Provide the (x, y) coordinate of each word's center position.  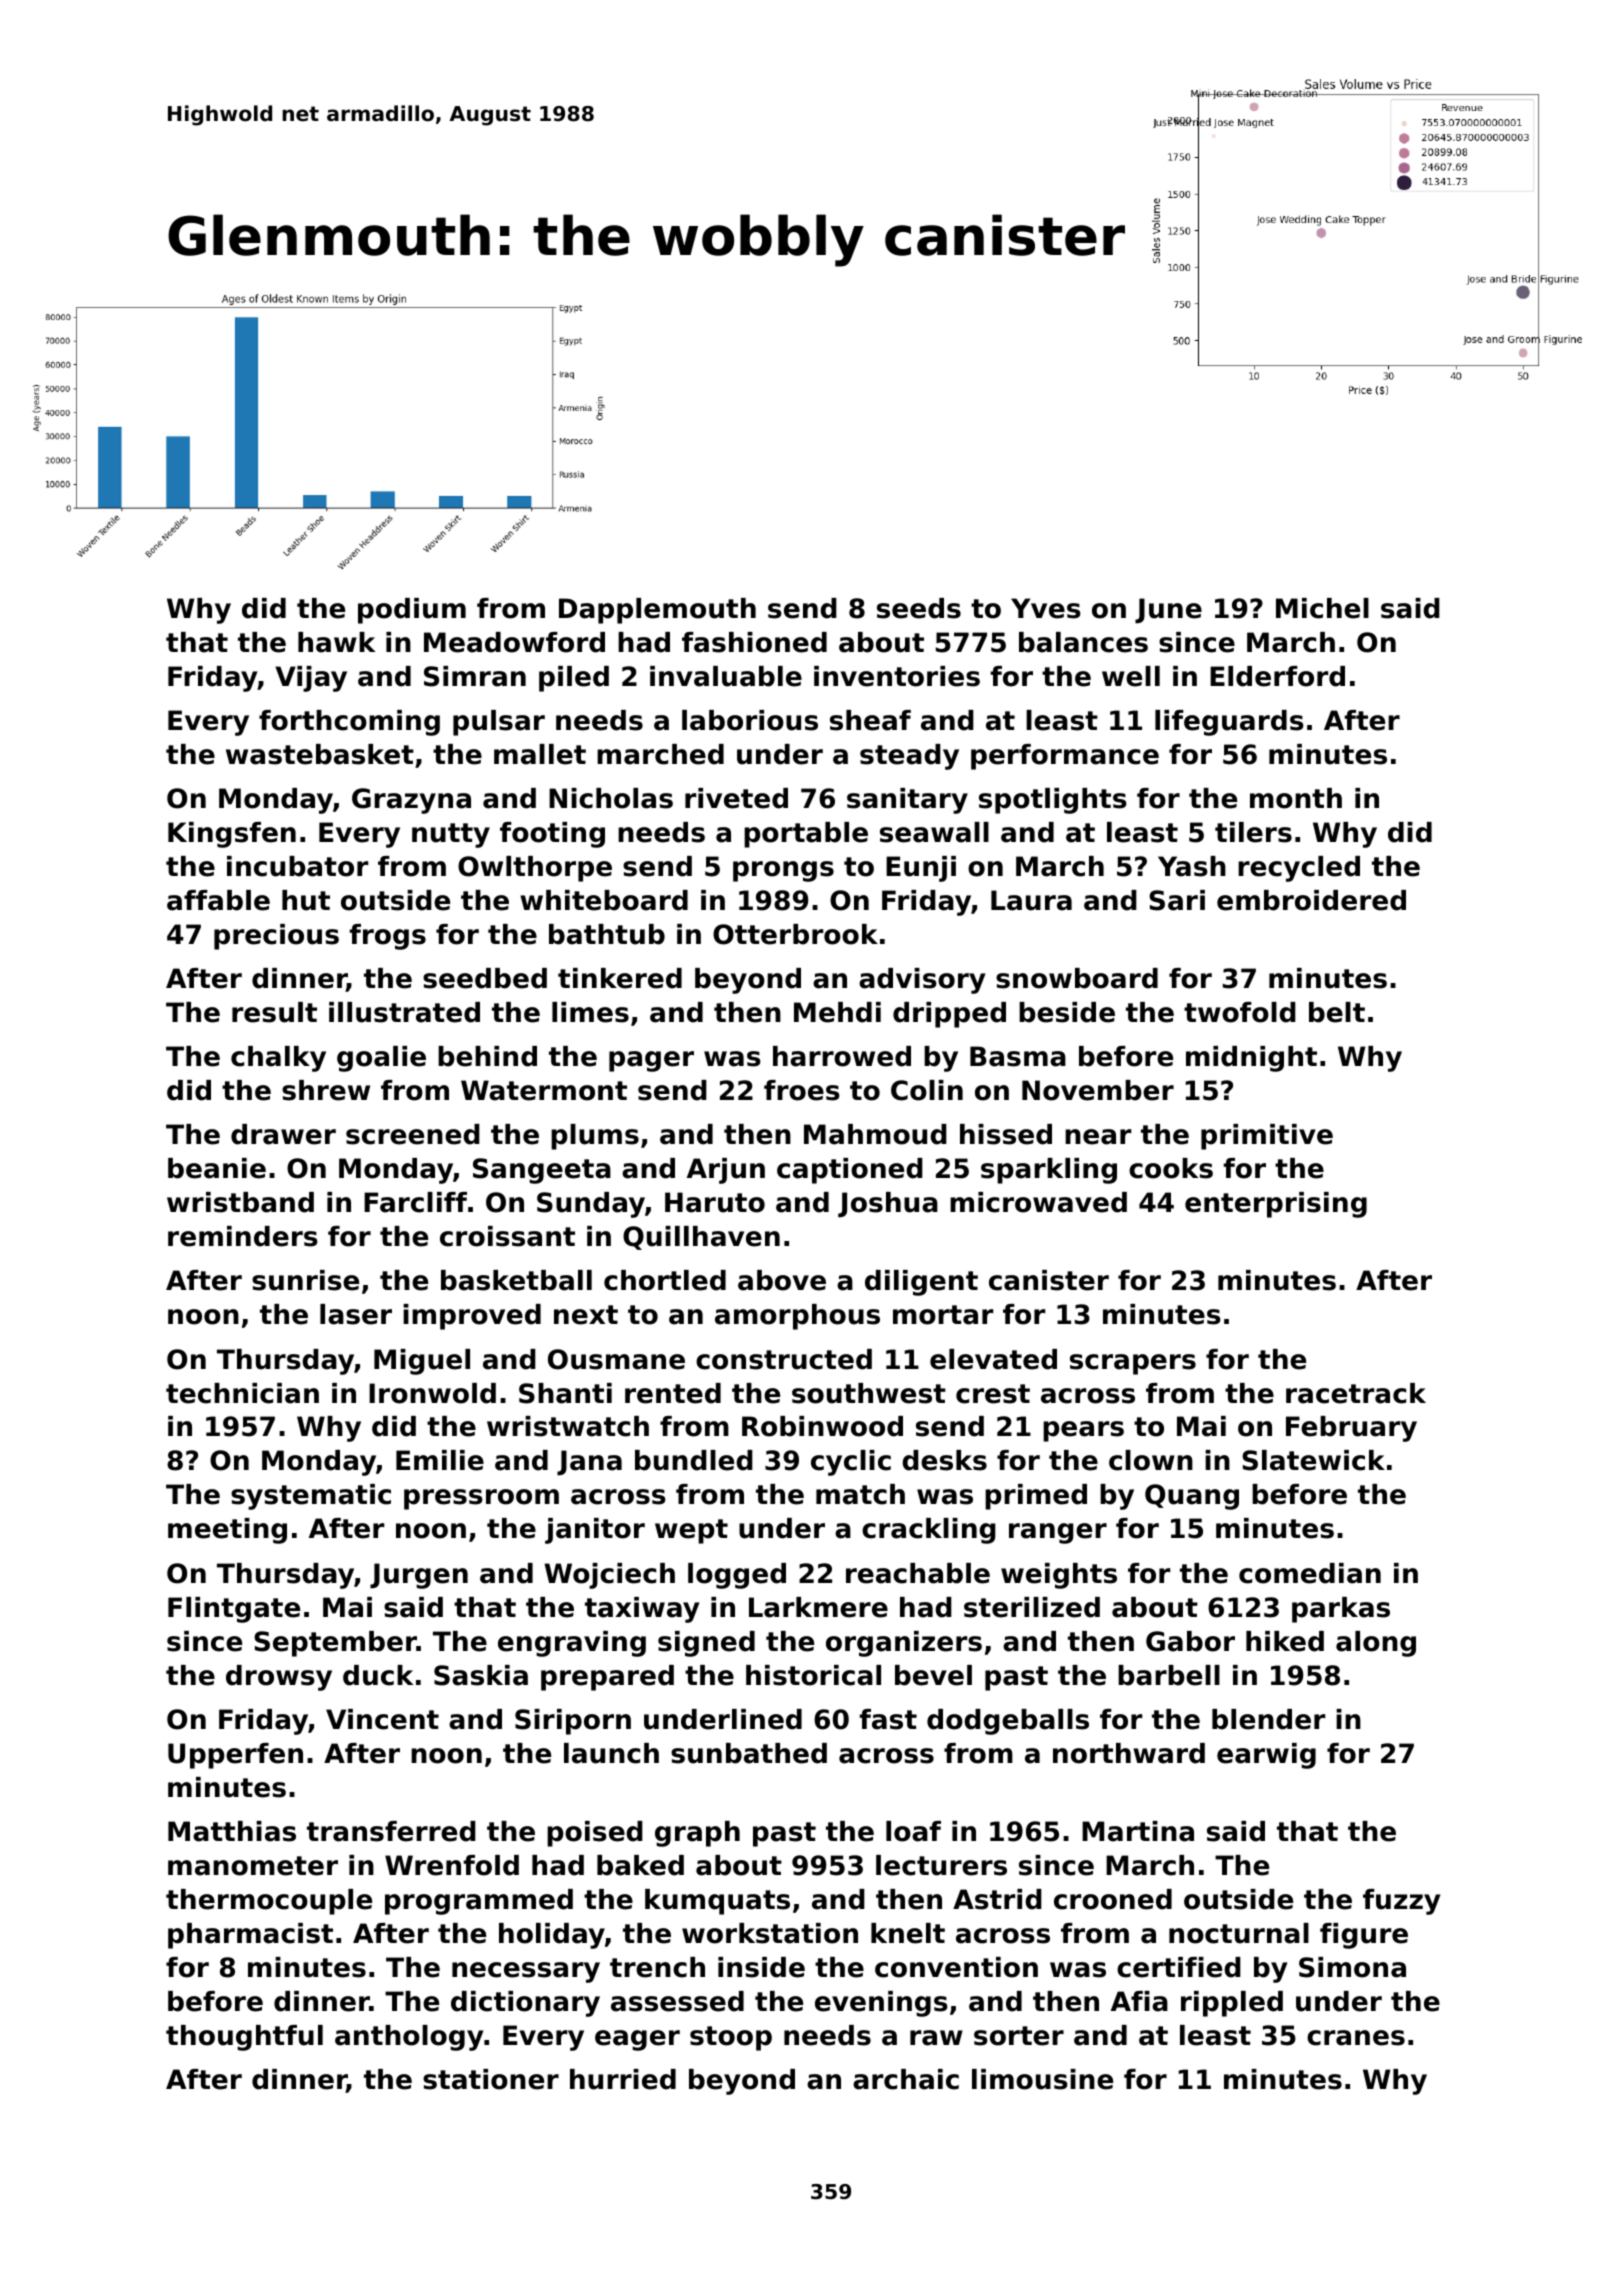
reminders (243, 1236)
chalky (278, 1059)
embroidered (1311, 900)
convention (956, 1967)
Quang (1192, 1497)
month (1296, 798)
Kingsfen (232, 835)
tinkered (620, 978)
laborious (750, 720)
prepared (607, 1678)
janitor (595, 1531)
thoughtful (244, 2038)
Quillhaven (701, 1238)
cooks (1171, 1168)
